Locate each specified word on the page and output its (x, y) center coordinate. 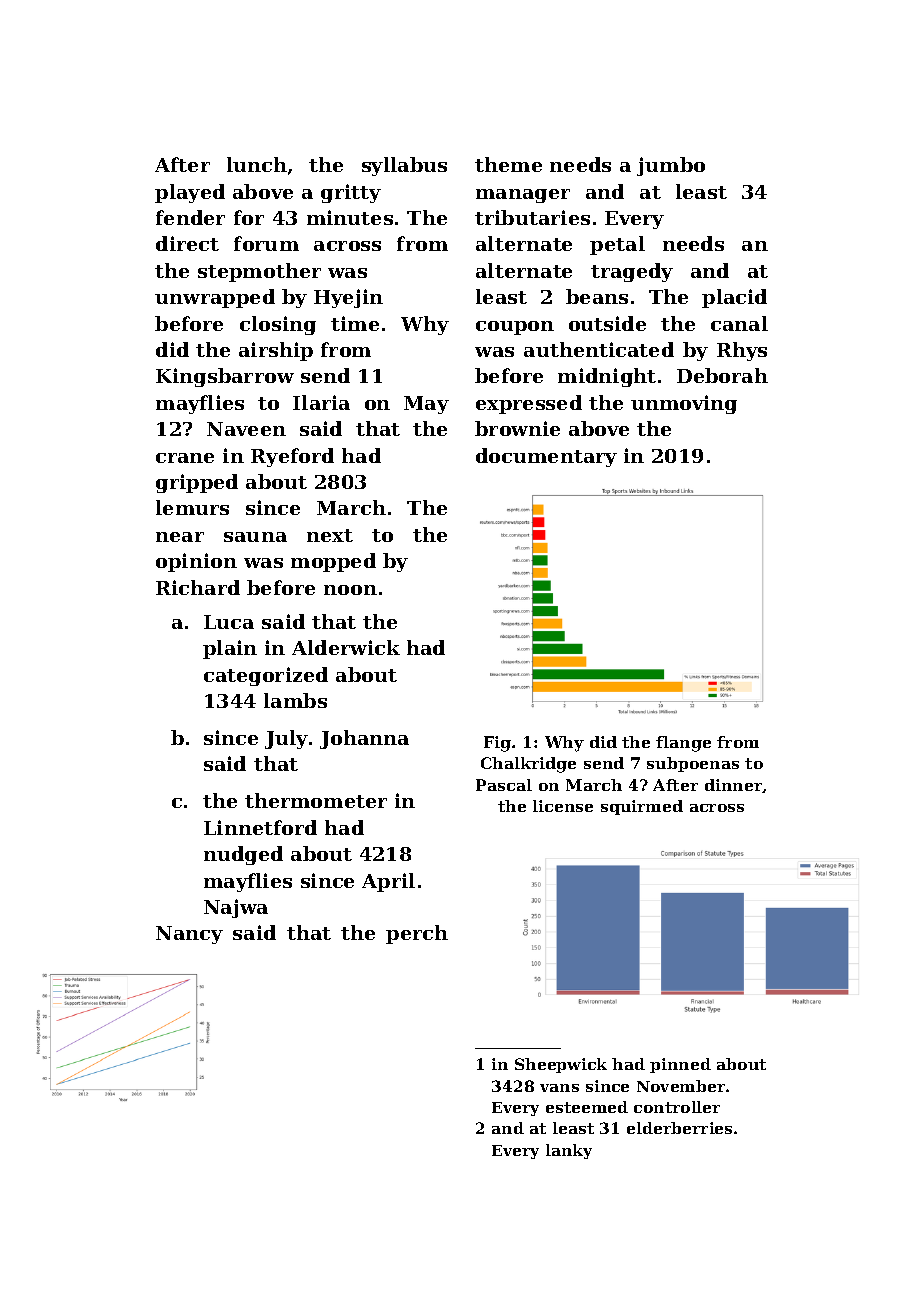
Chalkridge (528, 765)
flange (683, 744)
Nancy (189, 935)
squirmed (642, 807)
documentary (546, 457)
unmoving (684, 404)
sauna (255, 537)
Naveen (246, 429)
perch (417, 934)
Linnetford (260, 827)
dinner (734, 786)
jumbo (671, 166)
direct (187, 243)
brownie (517, 428)
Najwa (236, 908)
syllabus (404, 166)
